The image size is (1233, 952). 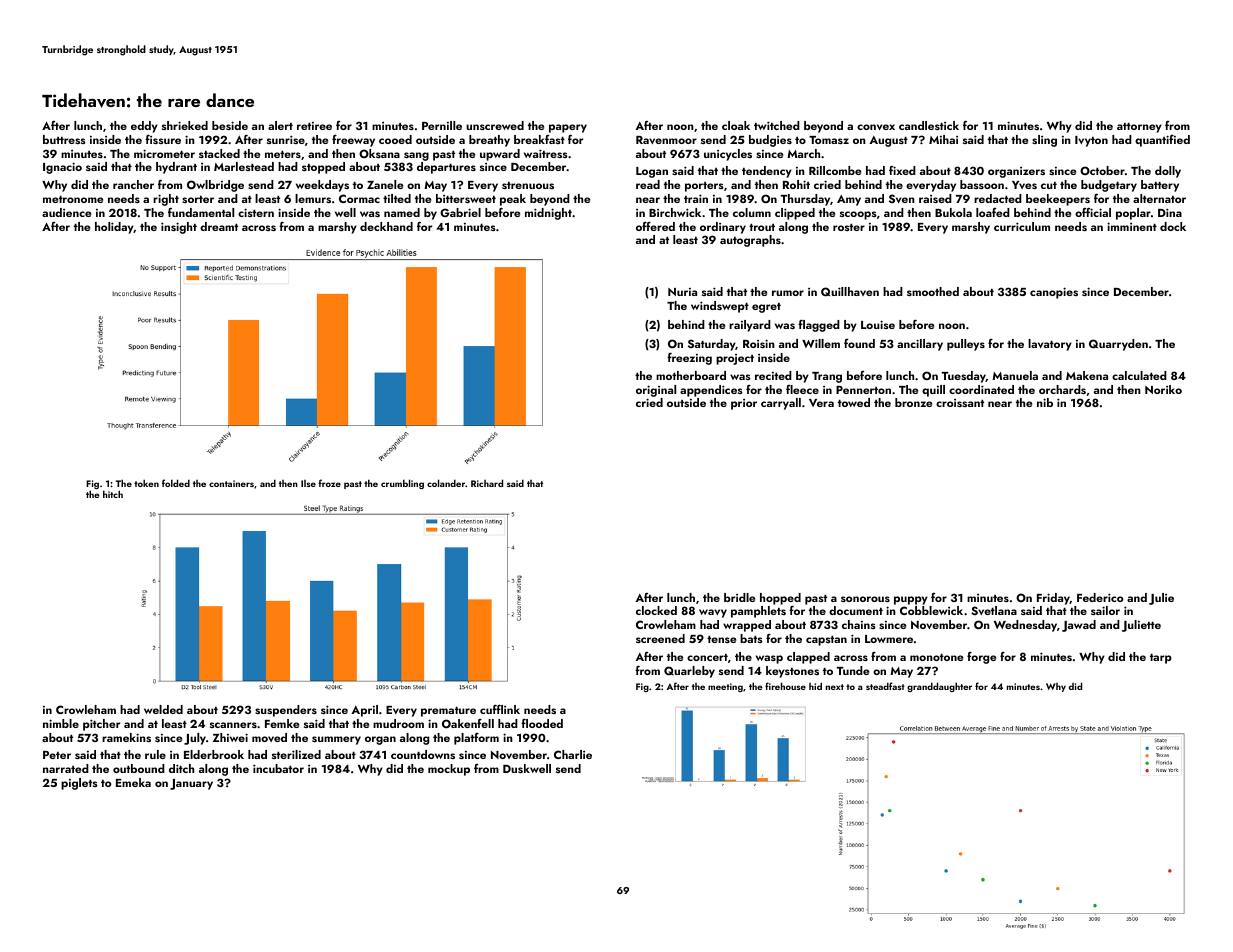 What do you see at coordinates (1168, 172) in the document?
I see `dolly` at bounding box center [1168, 172].
